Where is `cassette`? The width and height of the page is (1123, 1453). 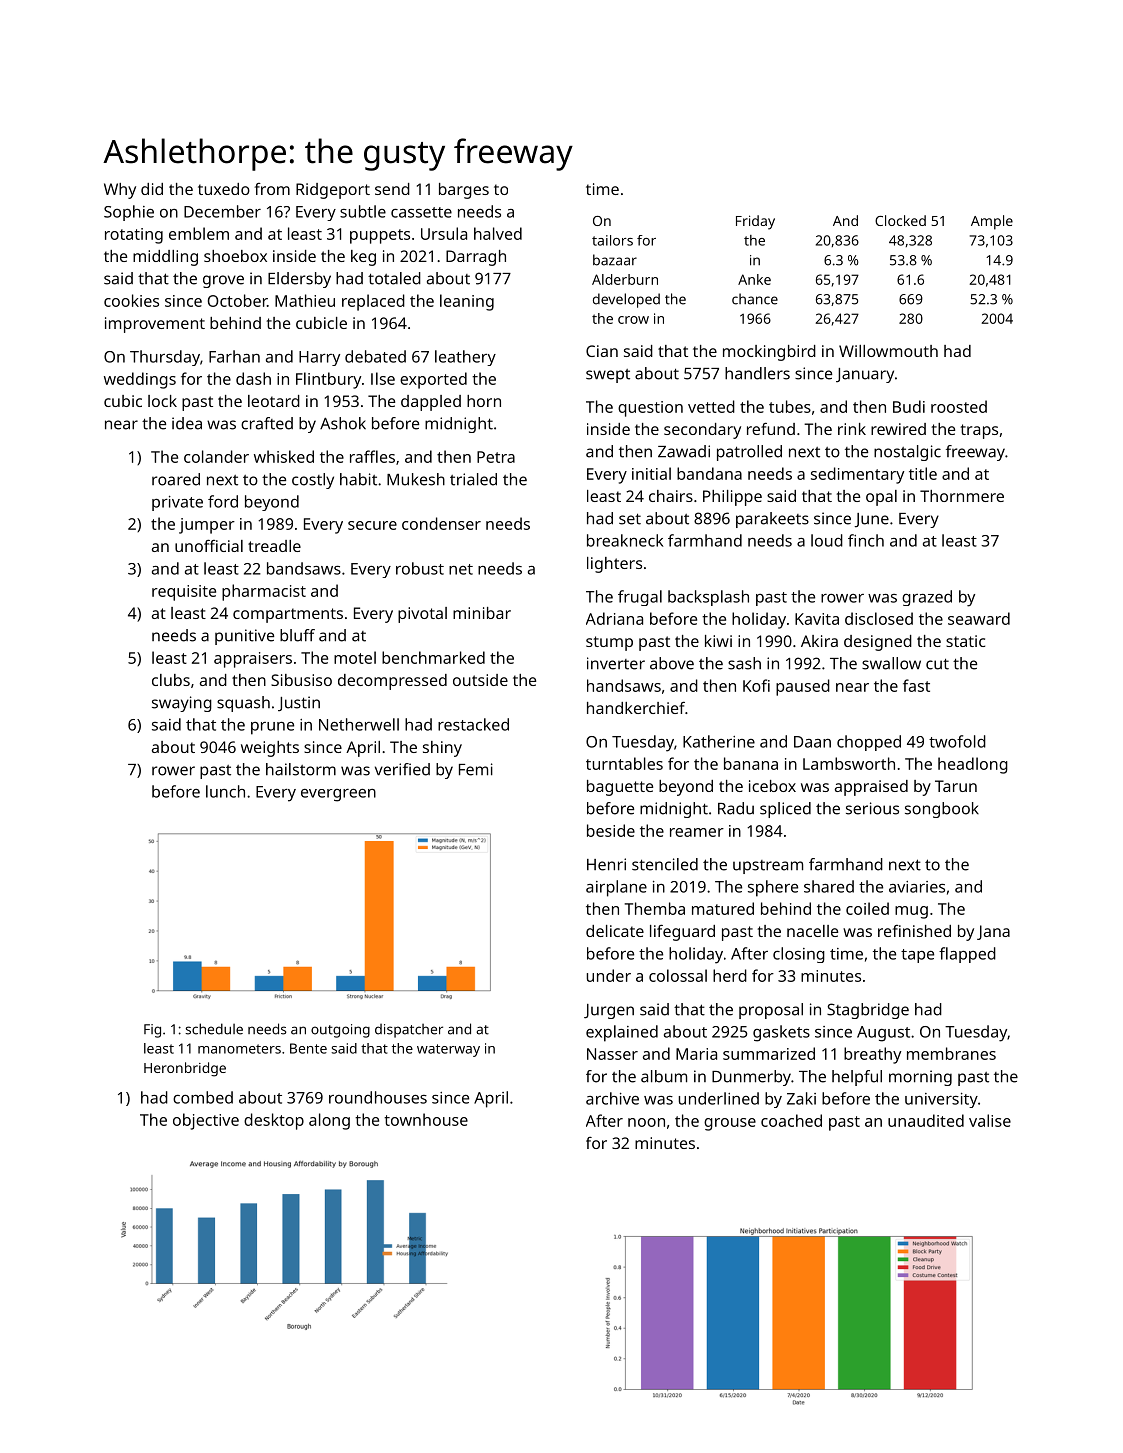
cassette is located at coordinates (421, 212).
